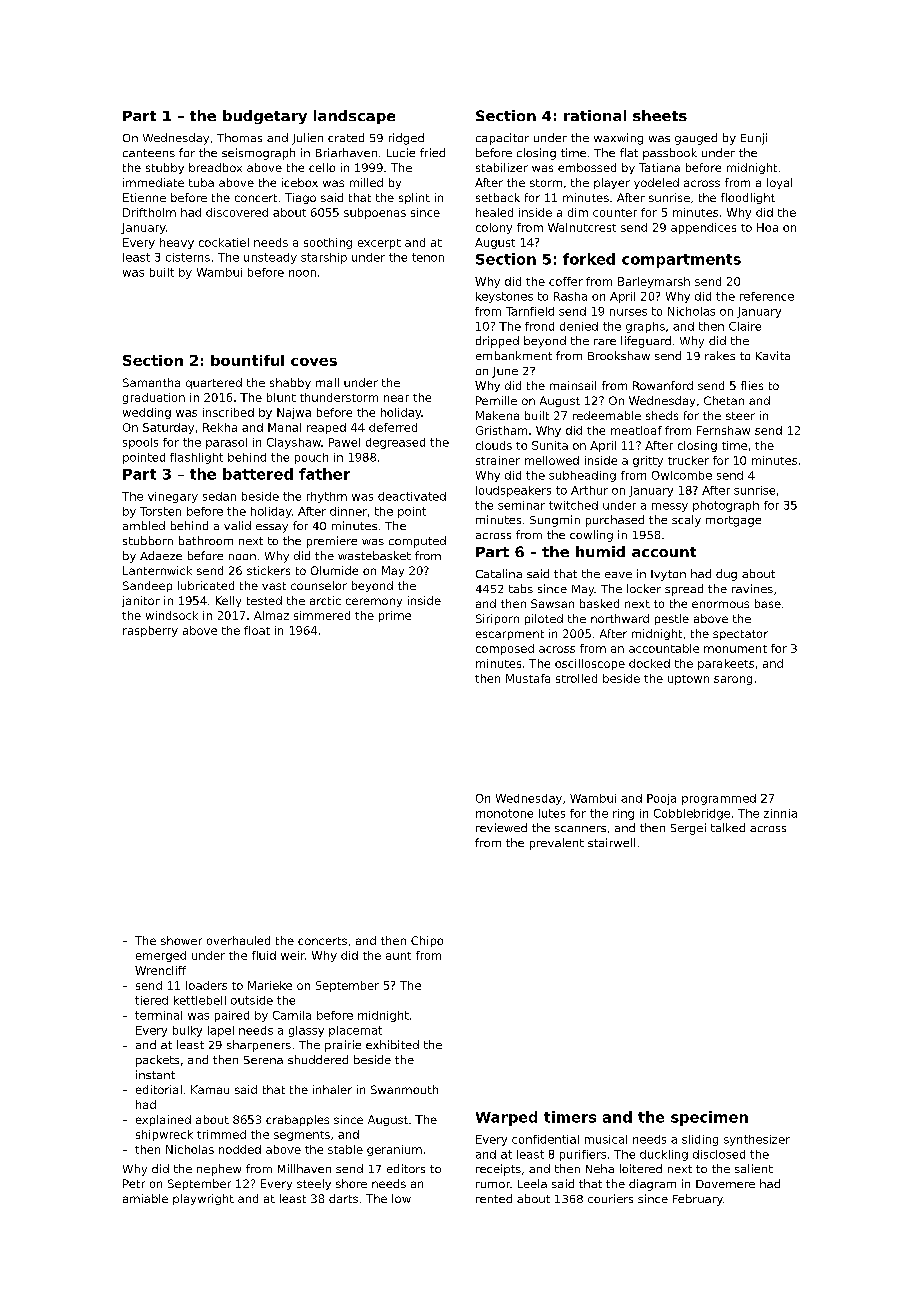 The image size is (924, 1308). What do you see at coordinates (181, 940) in the screenshot?
I see `shower` at bounding box center [181, 940].
